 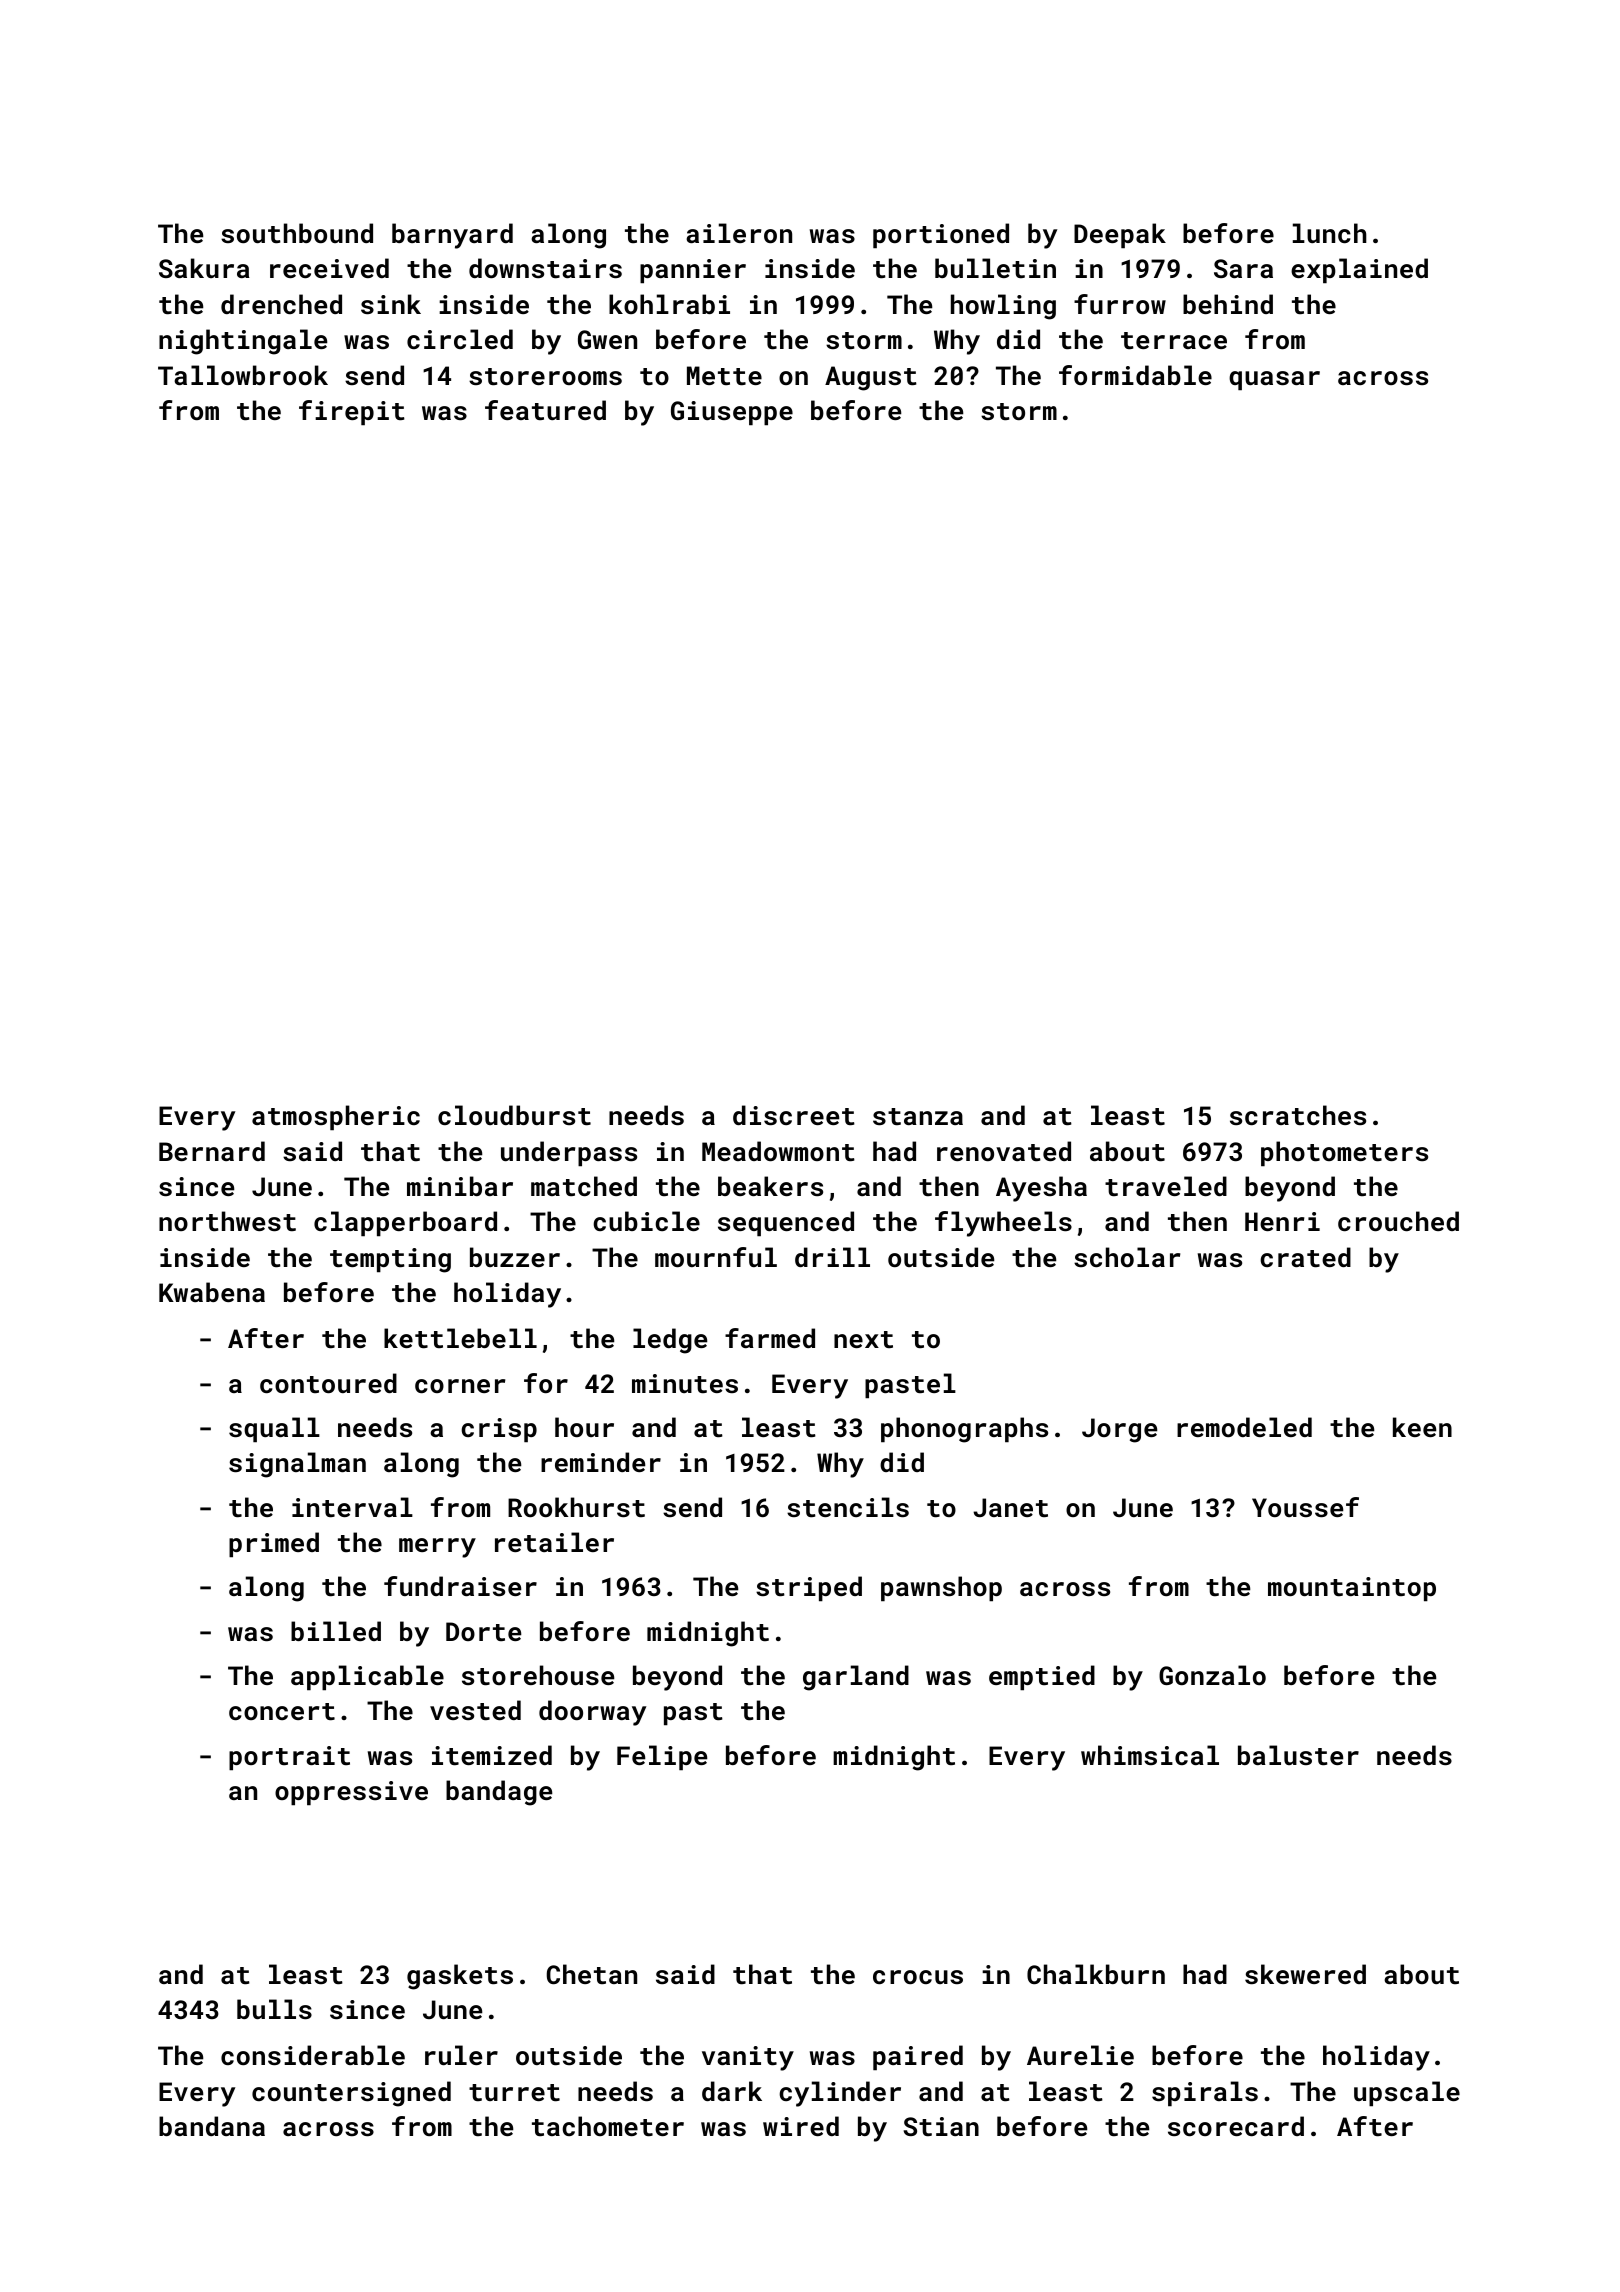 I want to click on portrait, so click(x=289, y=1758).
